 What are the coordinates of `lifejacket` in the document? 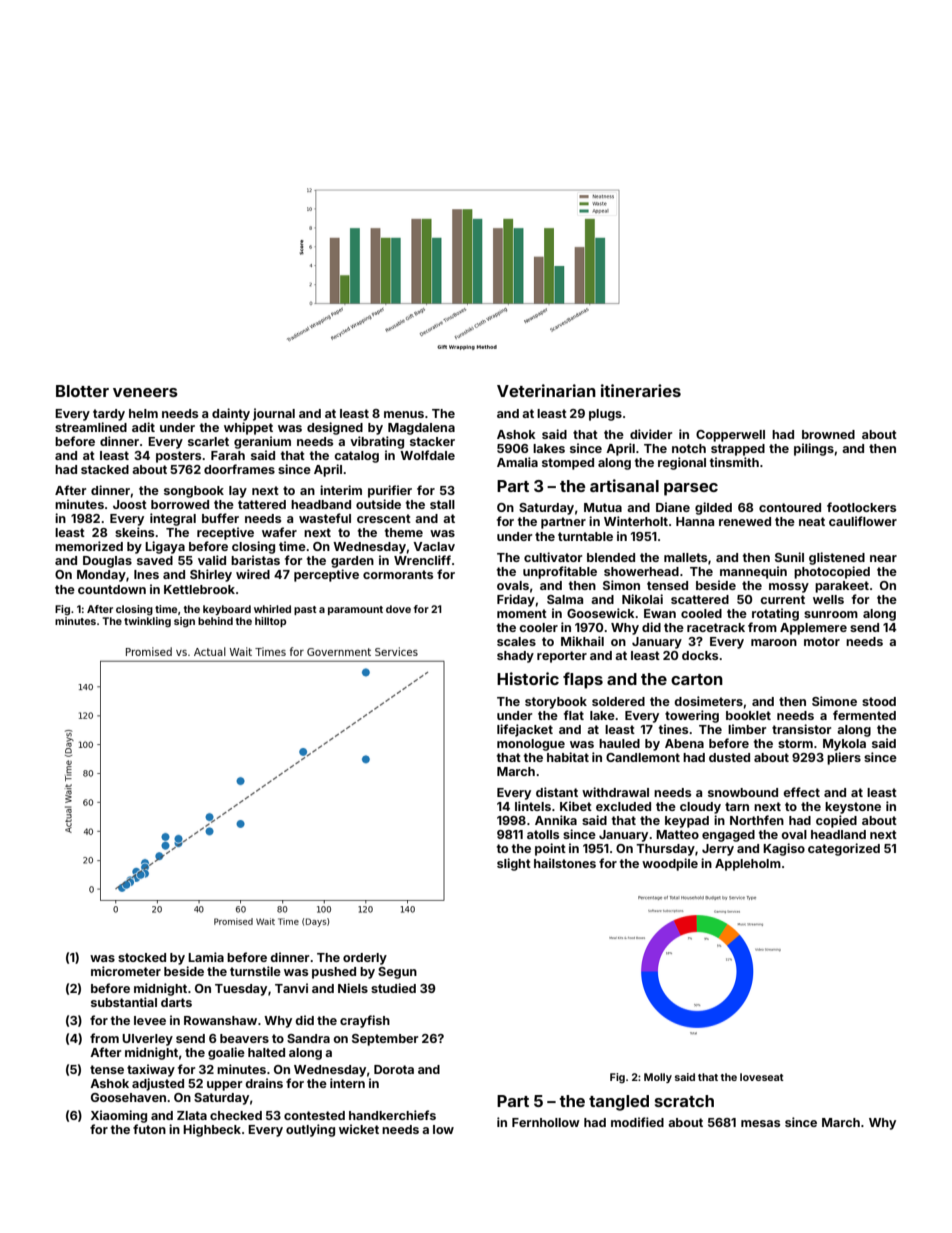 It's located at (525, 730).
